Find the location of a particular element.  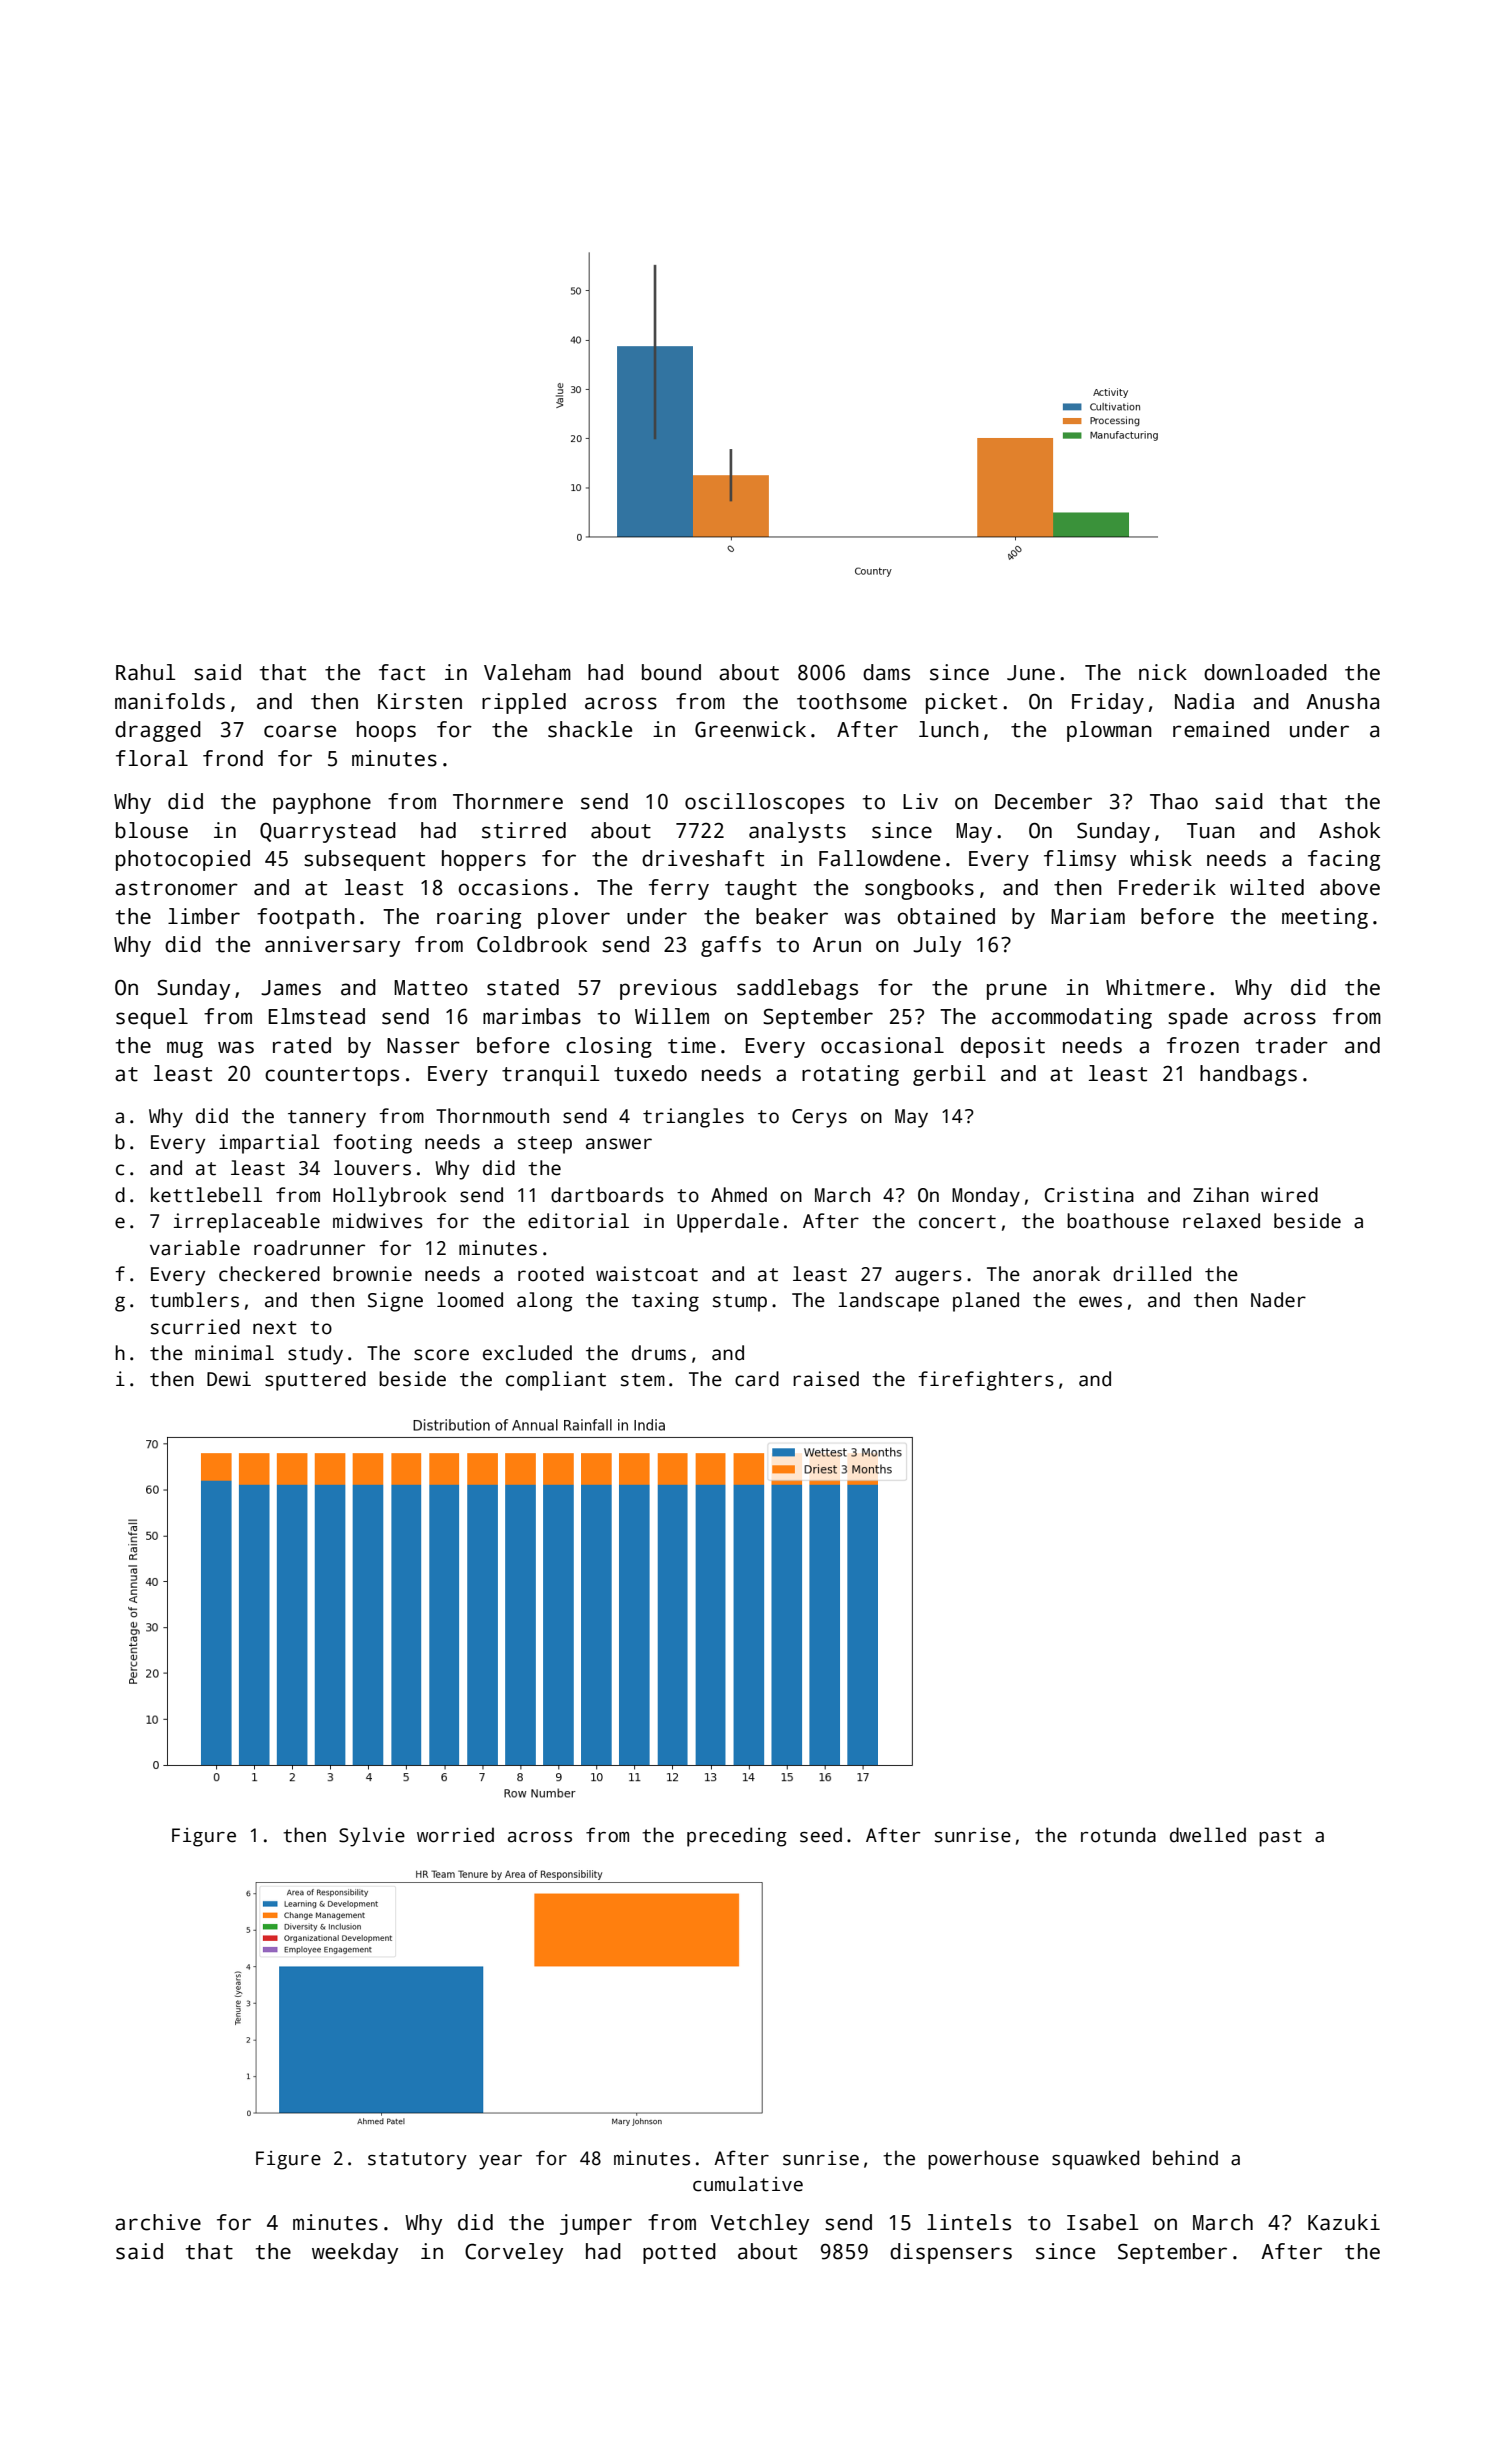

Cristina is located at coordinates (1089, 1195).
